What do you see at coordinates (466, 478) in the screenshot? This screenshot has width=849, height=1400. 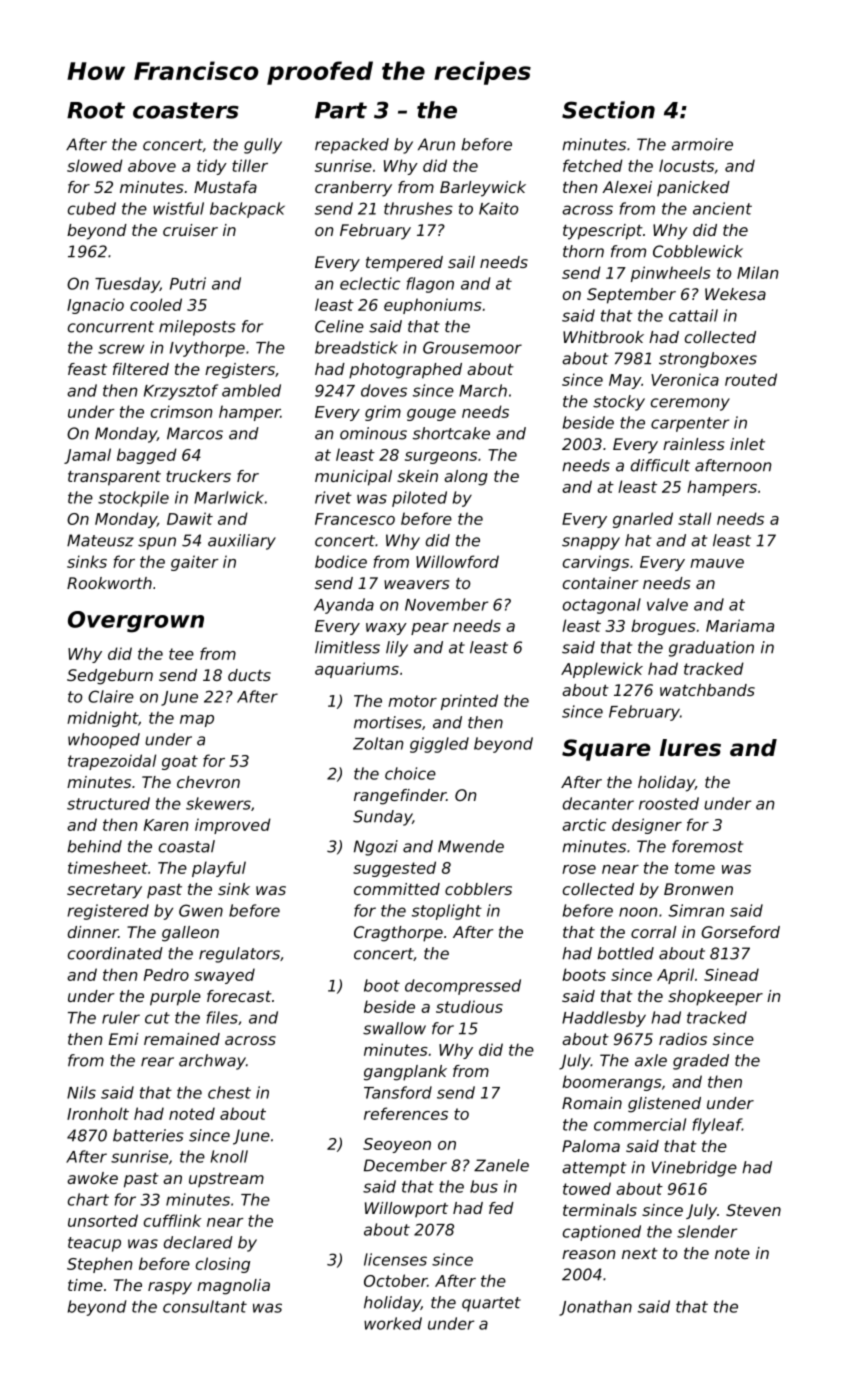 I see `along` at bounding box center [466, 478].
